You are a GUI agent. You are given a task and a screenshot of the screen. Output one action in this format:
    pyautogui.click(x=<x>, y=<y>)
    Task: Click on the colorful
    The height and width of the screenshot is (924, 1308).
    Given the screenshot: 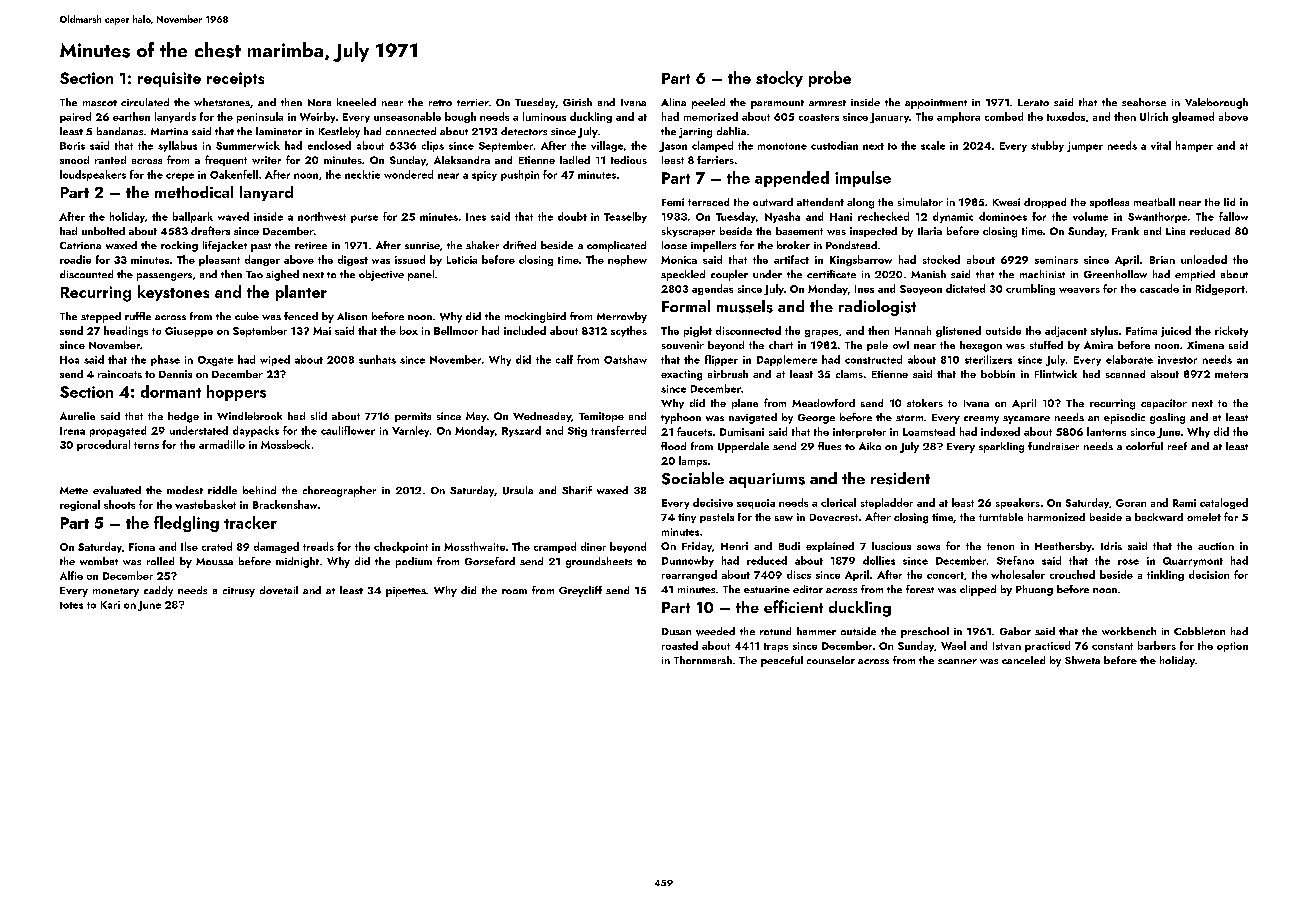 What is the action you would take?
    pyautogui.click(x=1144, y=446)
